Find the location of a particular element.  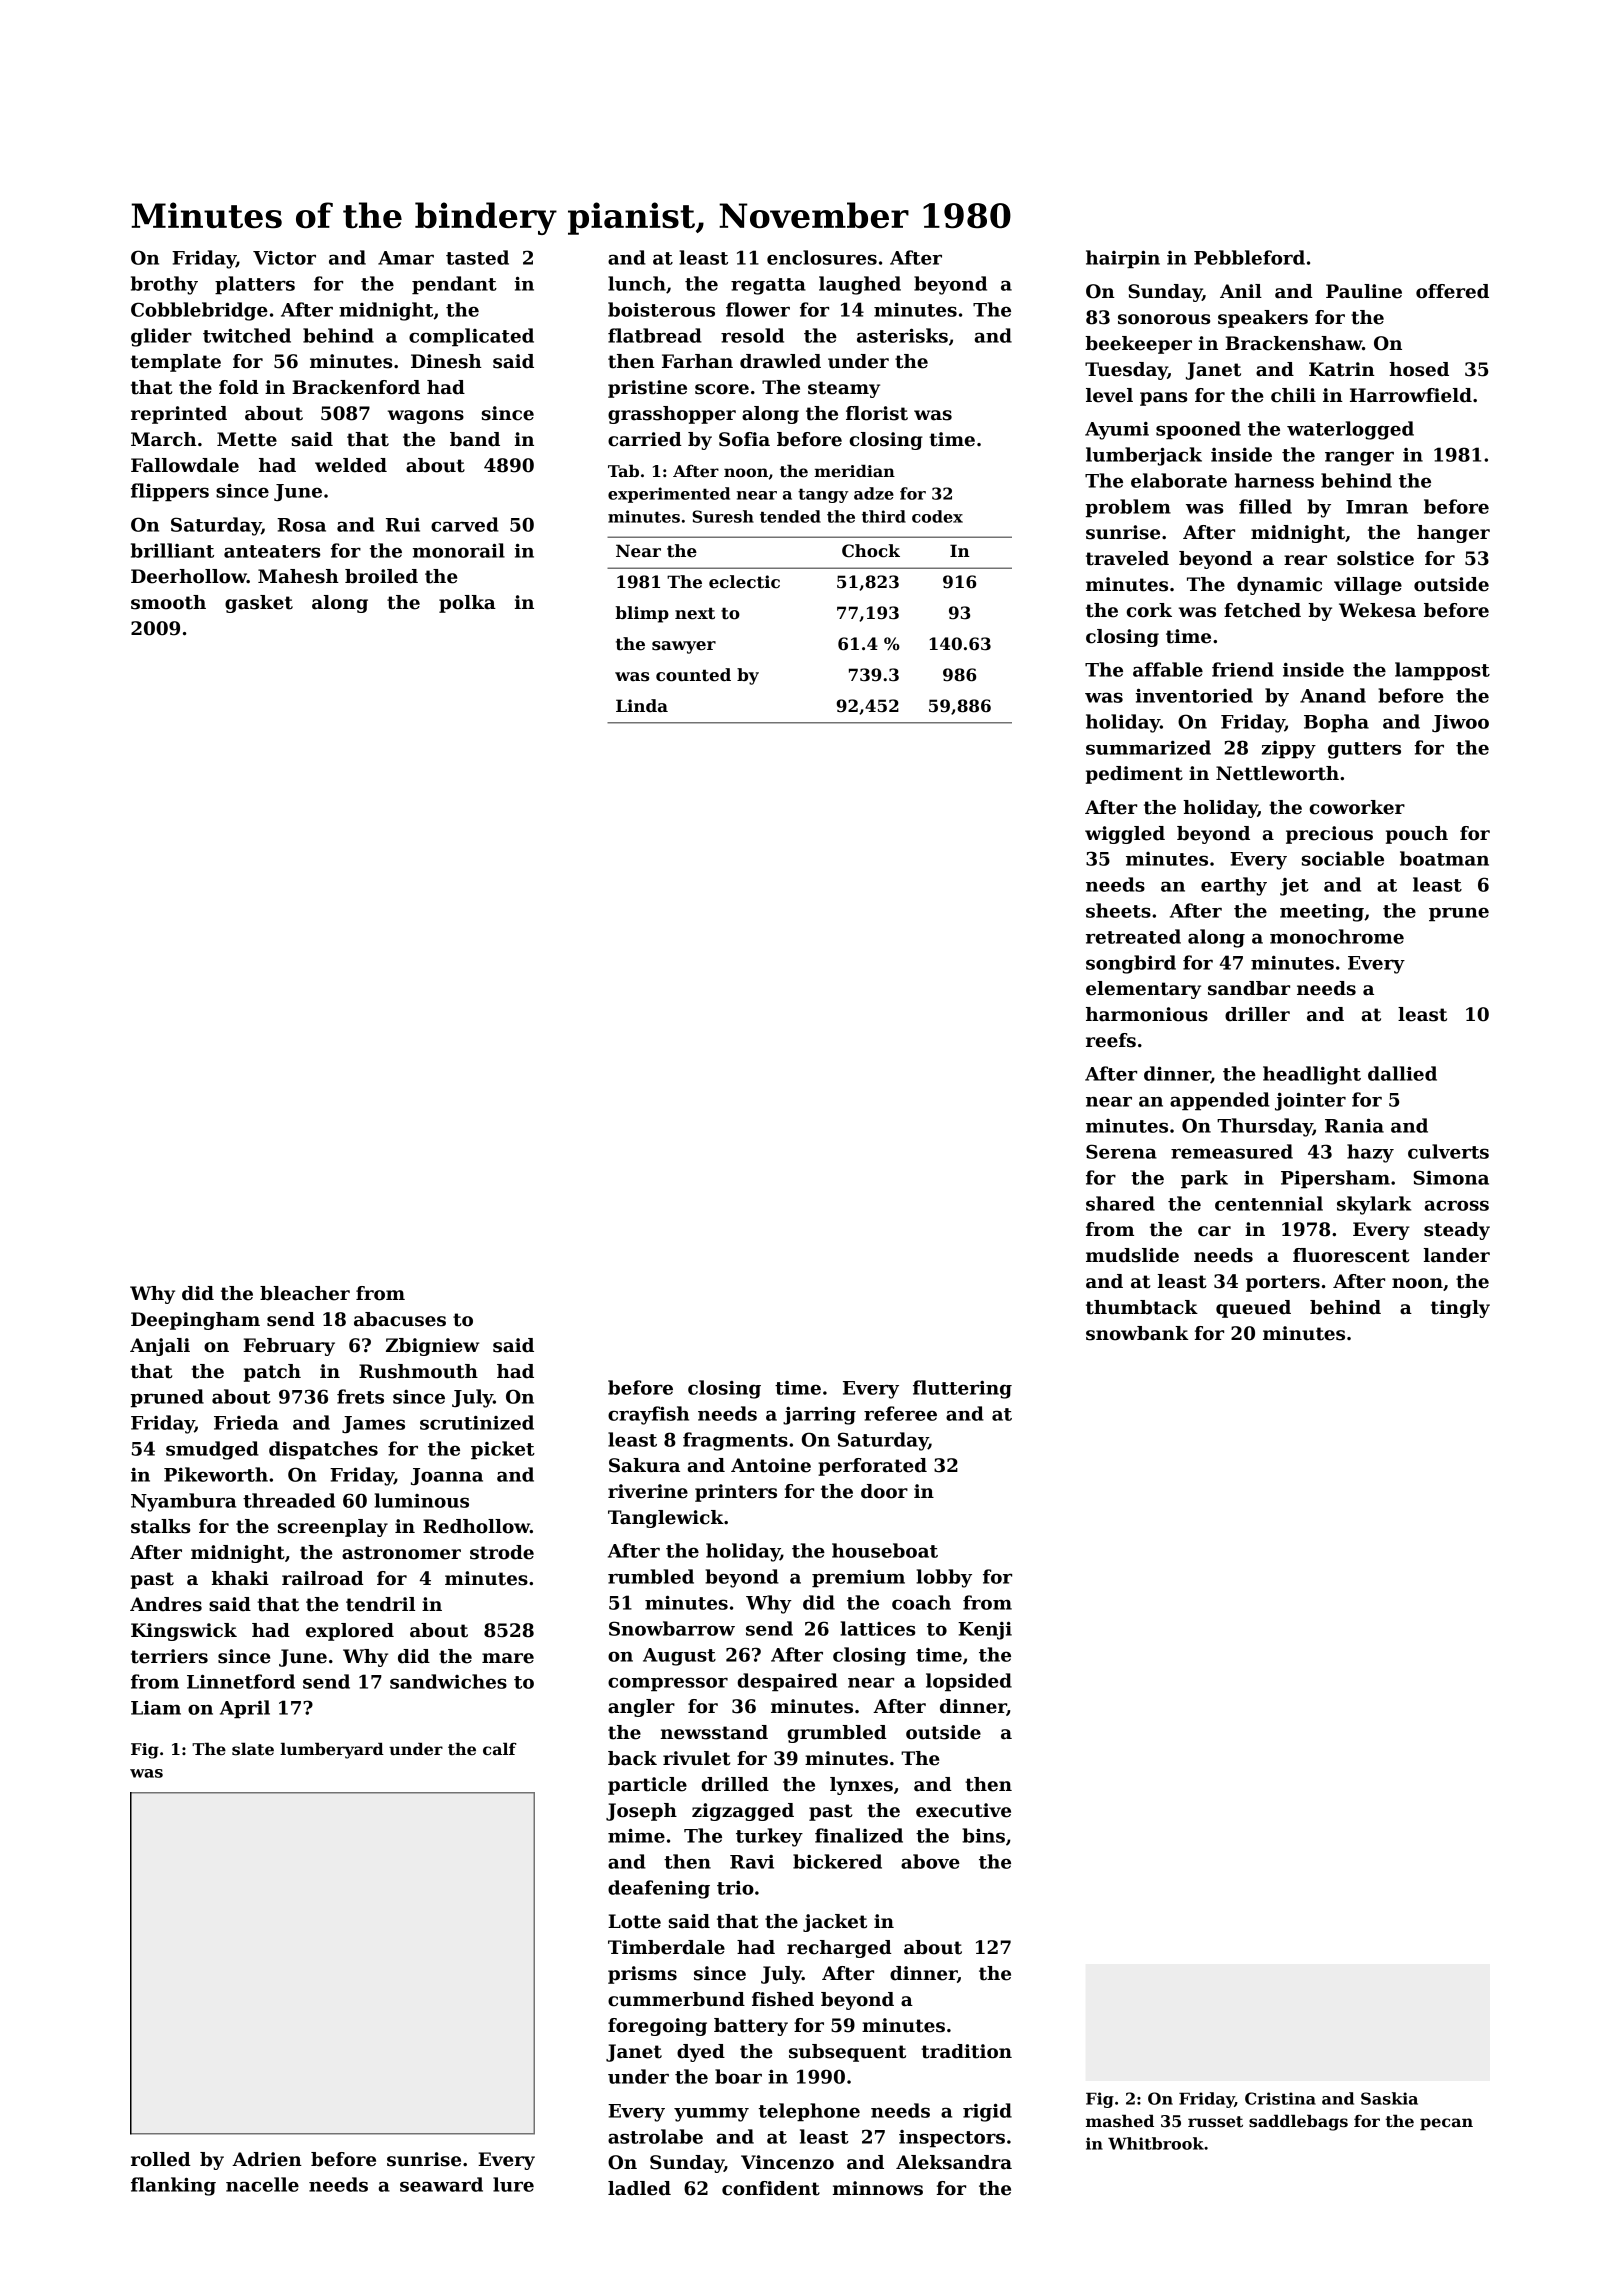

Pebbleford is located at coordinates (1249, 257).
